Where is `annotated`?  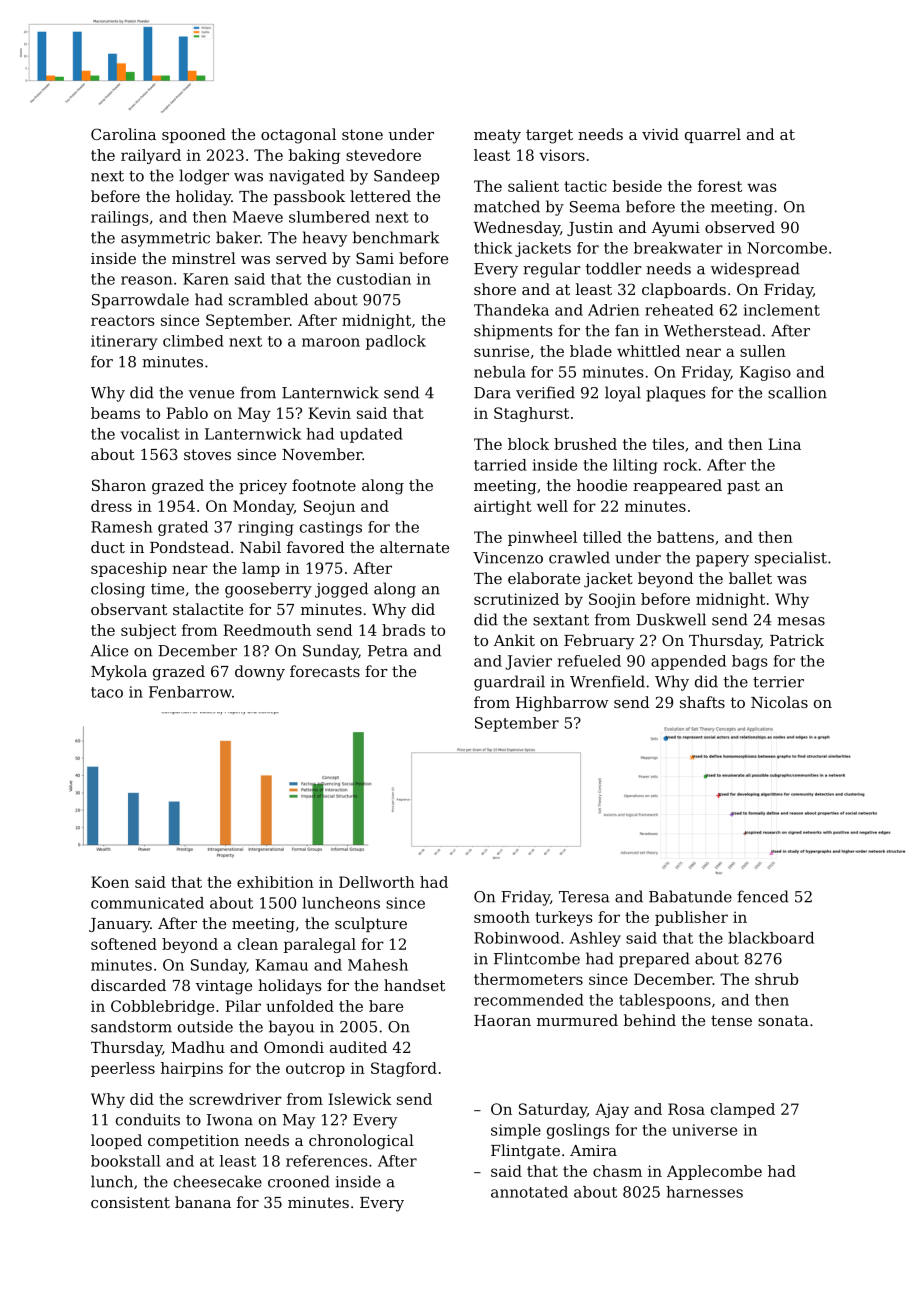 annotated is located at coordinates (529, 1192).
